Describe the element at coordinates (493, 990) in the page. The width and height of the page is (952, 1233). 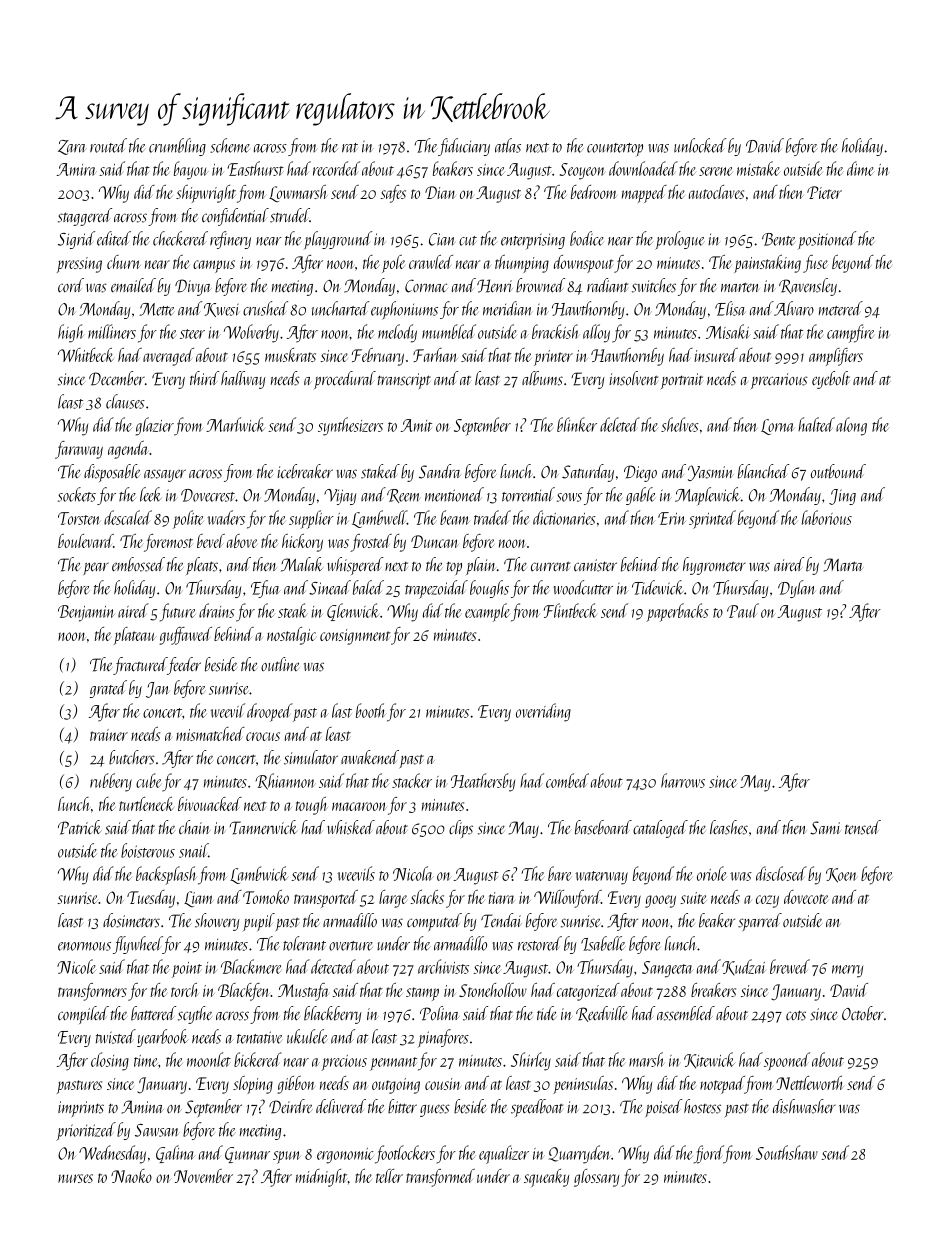
I see `Stonehollow` at that location.
